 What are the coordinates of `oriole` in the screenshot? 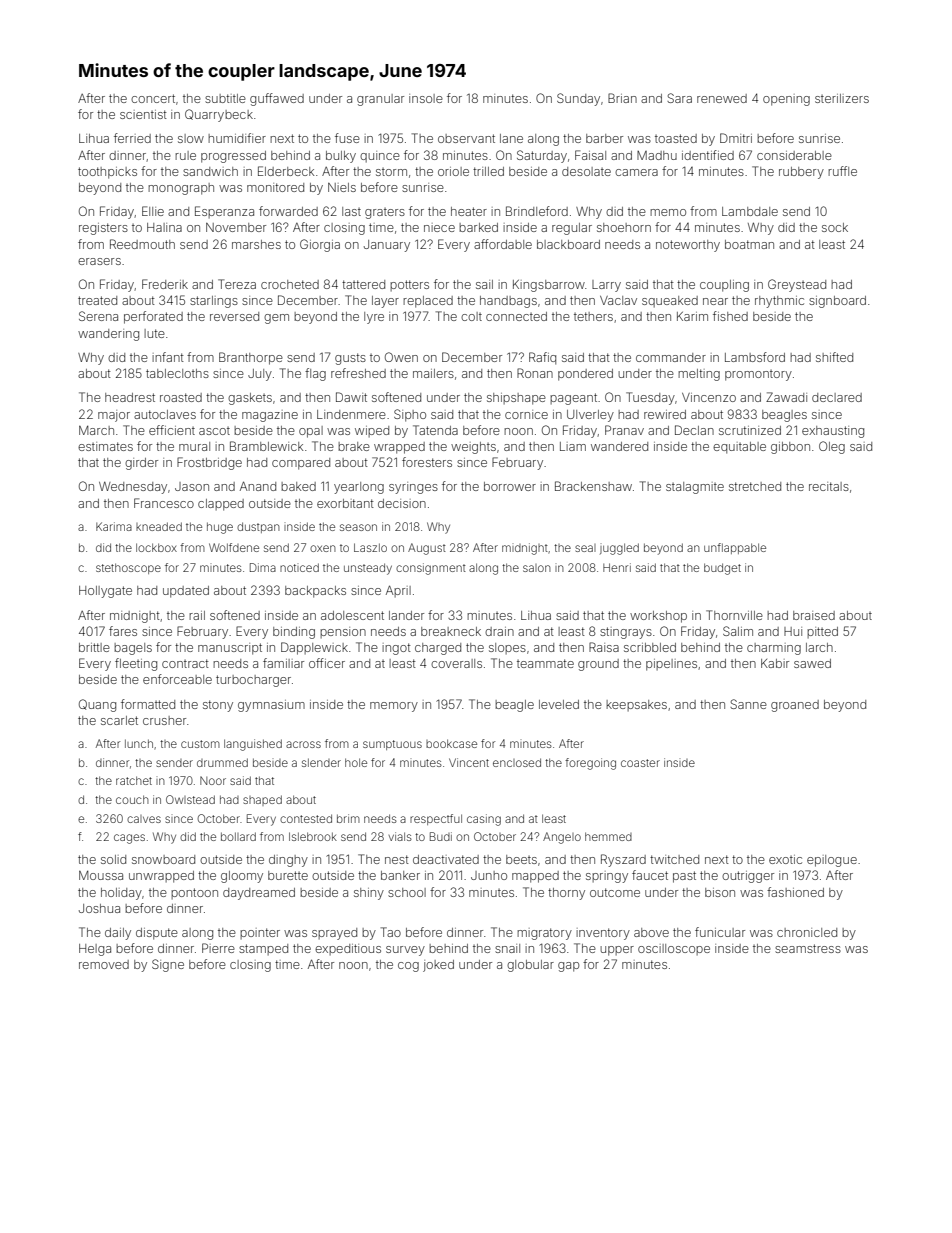 It's located at (453, 171).
